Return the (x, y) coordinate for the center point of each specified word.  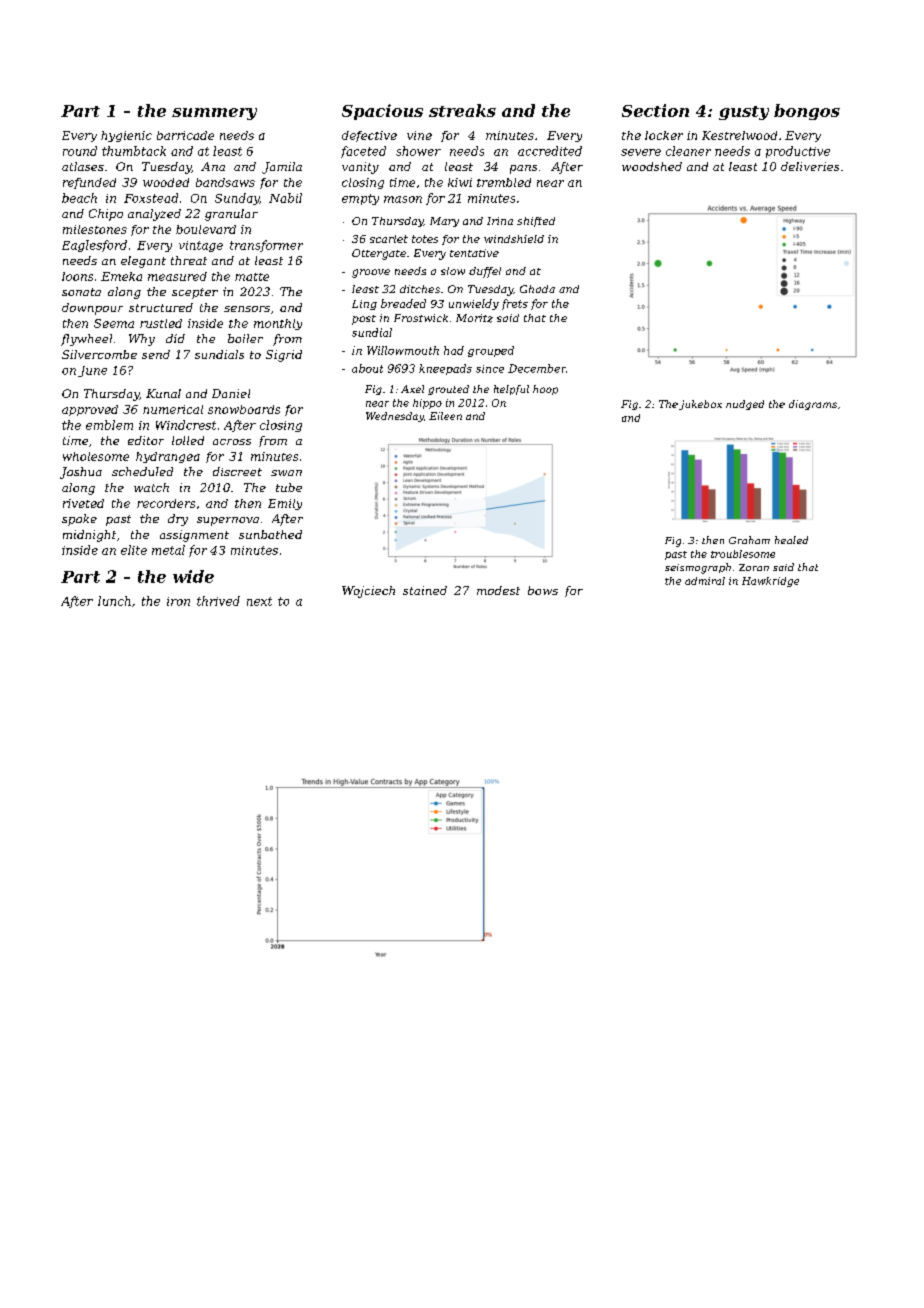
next (259, 601)
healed (791, 540)
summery (214, 114)
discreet (237, 471)
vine (419, 135)
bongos (807, 112)
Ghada (537, 289)
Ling (364, 305)
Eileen (445, 416)
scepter (195, 293)
